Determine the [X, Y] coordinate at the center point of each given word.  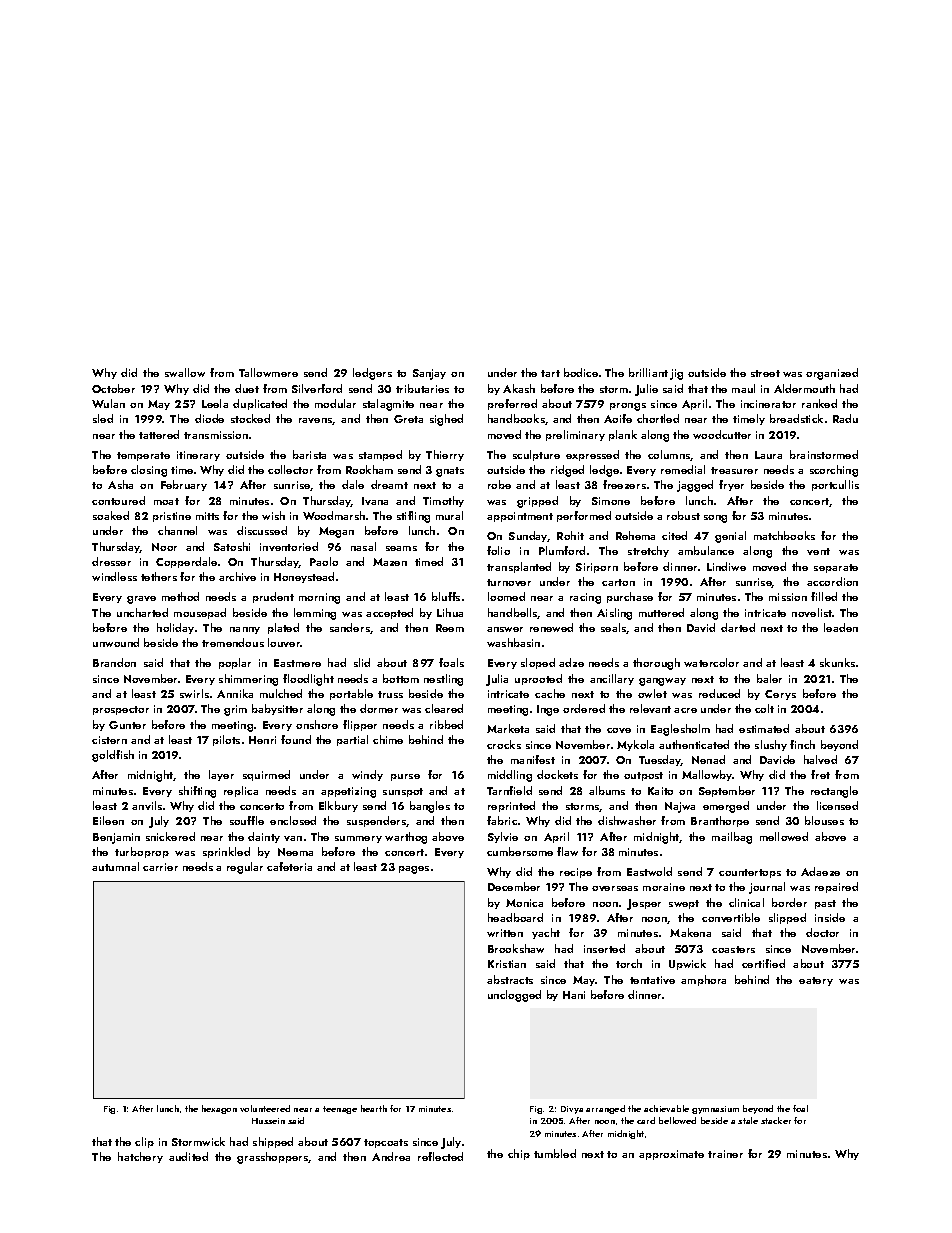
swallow [185, 372]
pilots [226, 740]
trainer [725, 1154]
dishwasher [627, 820]
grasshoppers [273, 1158]
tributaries [422, 388]
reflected [440, 1156]
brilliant [648, 372]
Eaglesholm [680, 730]
